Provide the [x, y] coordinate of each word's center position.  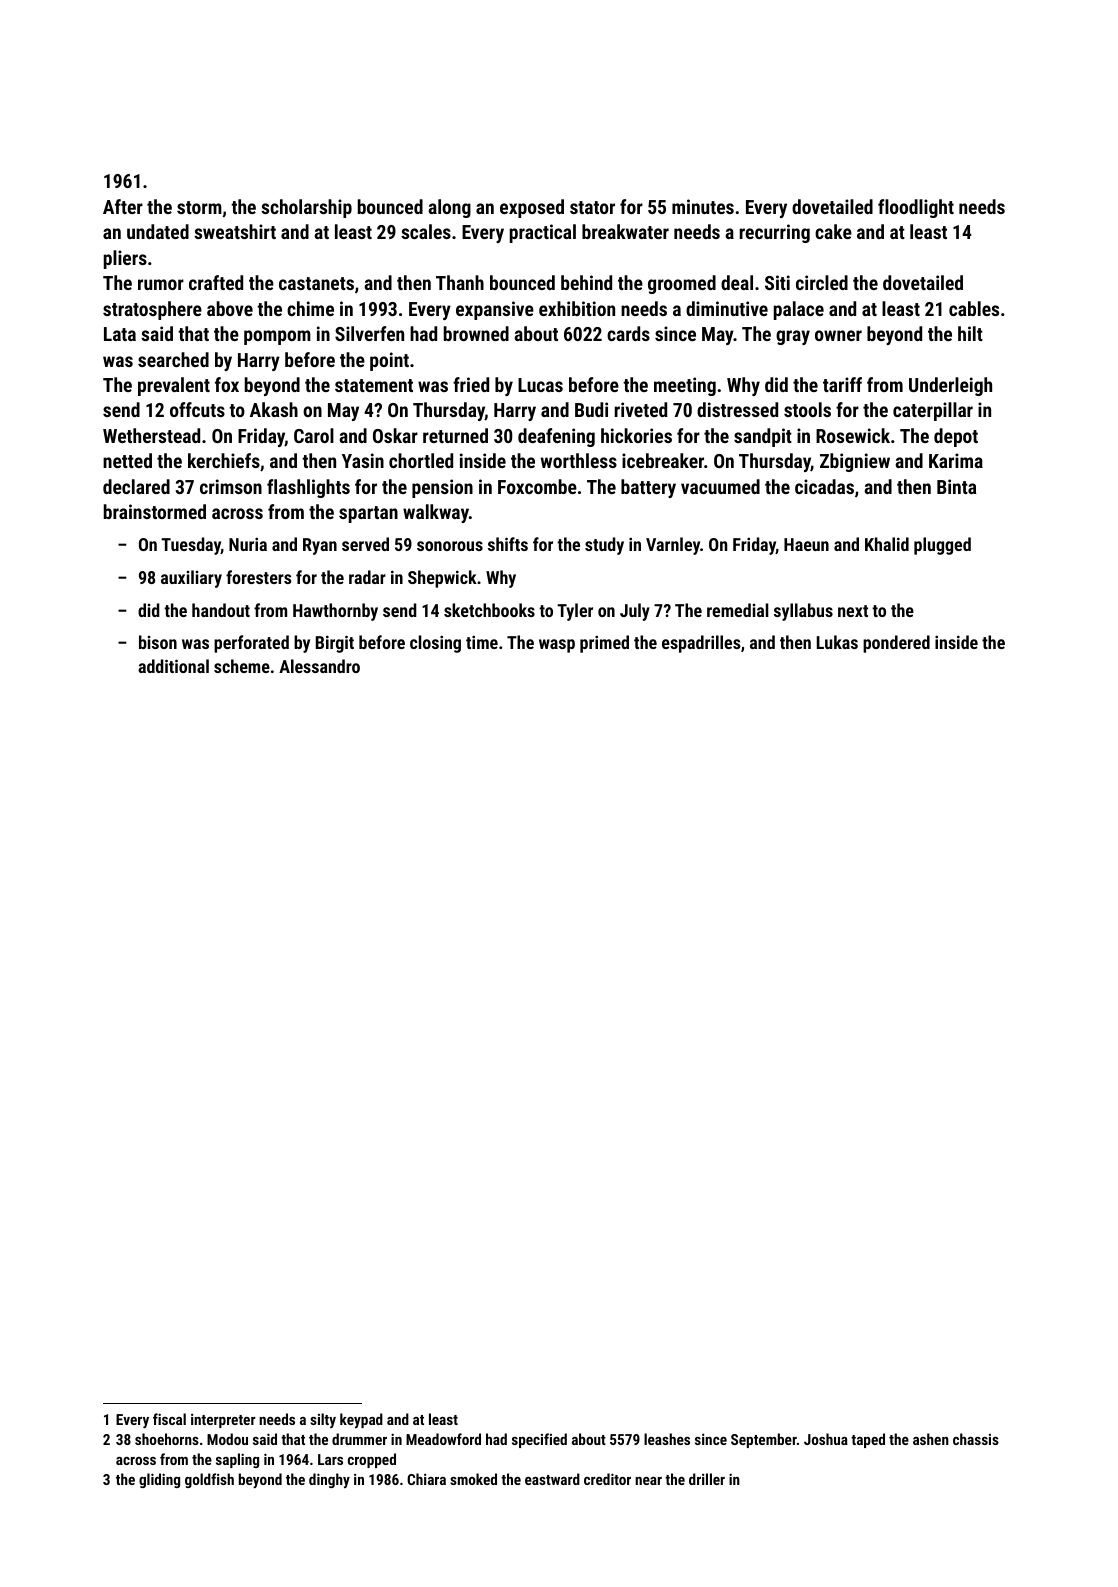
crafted [216, 282]
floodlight [916, 208]
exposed [532, 208]
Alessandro [319, 666]
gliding [159, 1480]
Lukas [837, 642]
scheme [242, 666]
